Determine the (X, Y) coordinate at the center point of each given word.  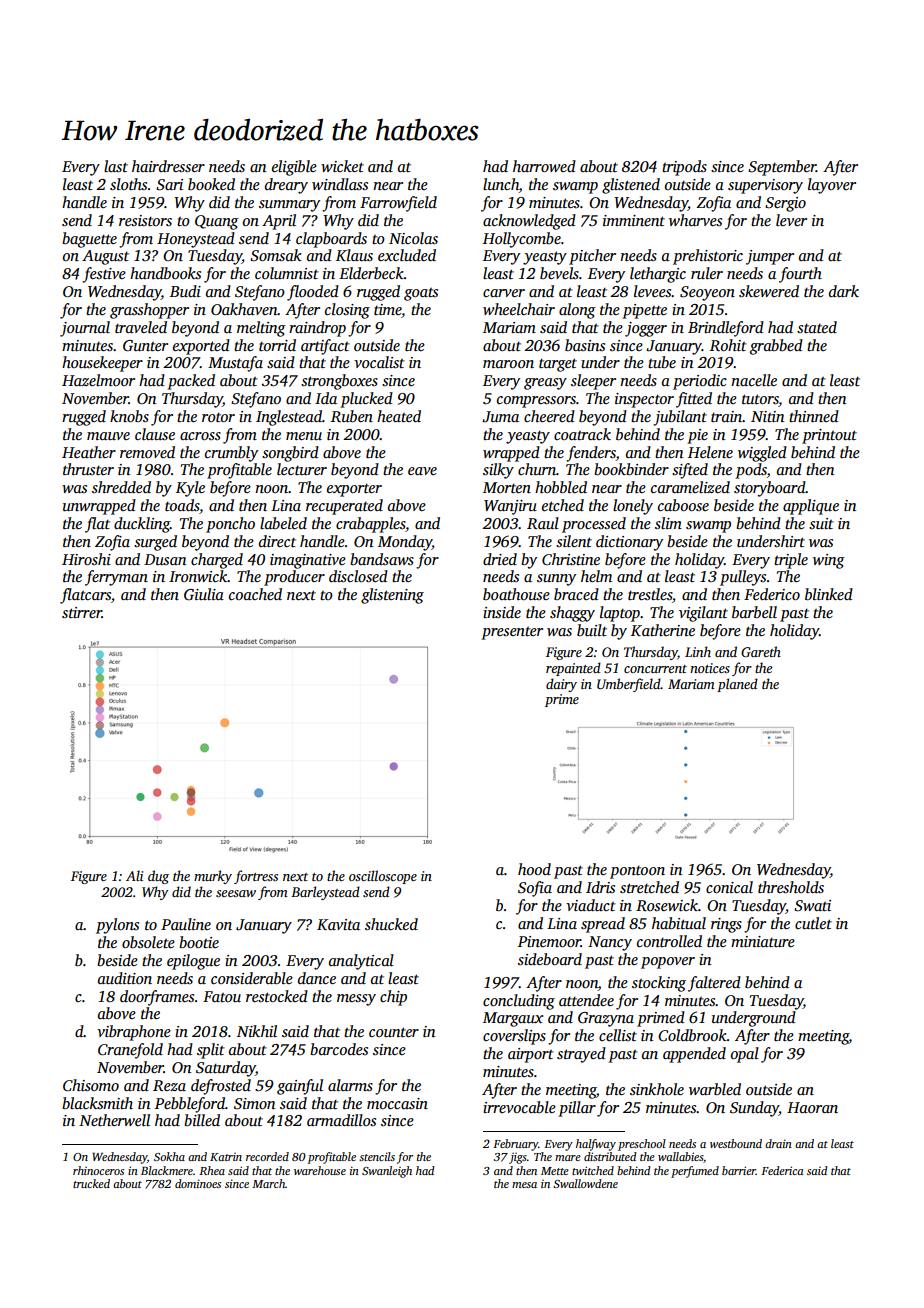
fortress (256, 877)
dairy (561, 685)
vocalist (379, 362)
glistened (631, 186)
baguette (89, 240)
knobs (129, 416)
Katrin (226, 1157)
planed (737, 685)
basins (585, 345)
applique (811, 507)
